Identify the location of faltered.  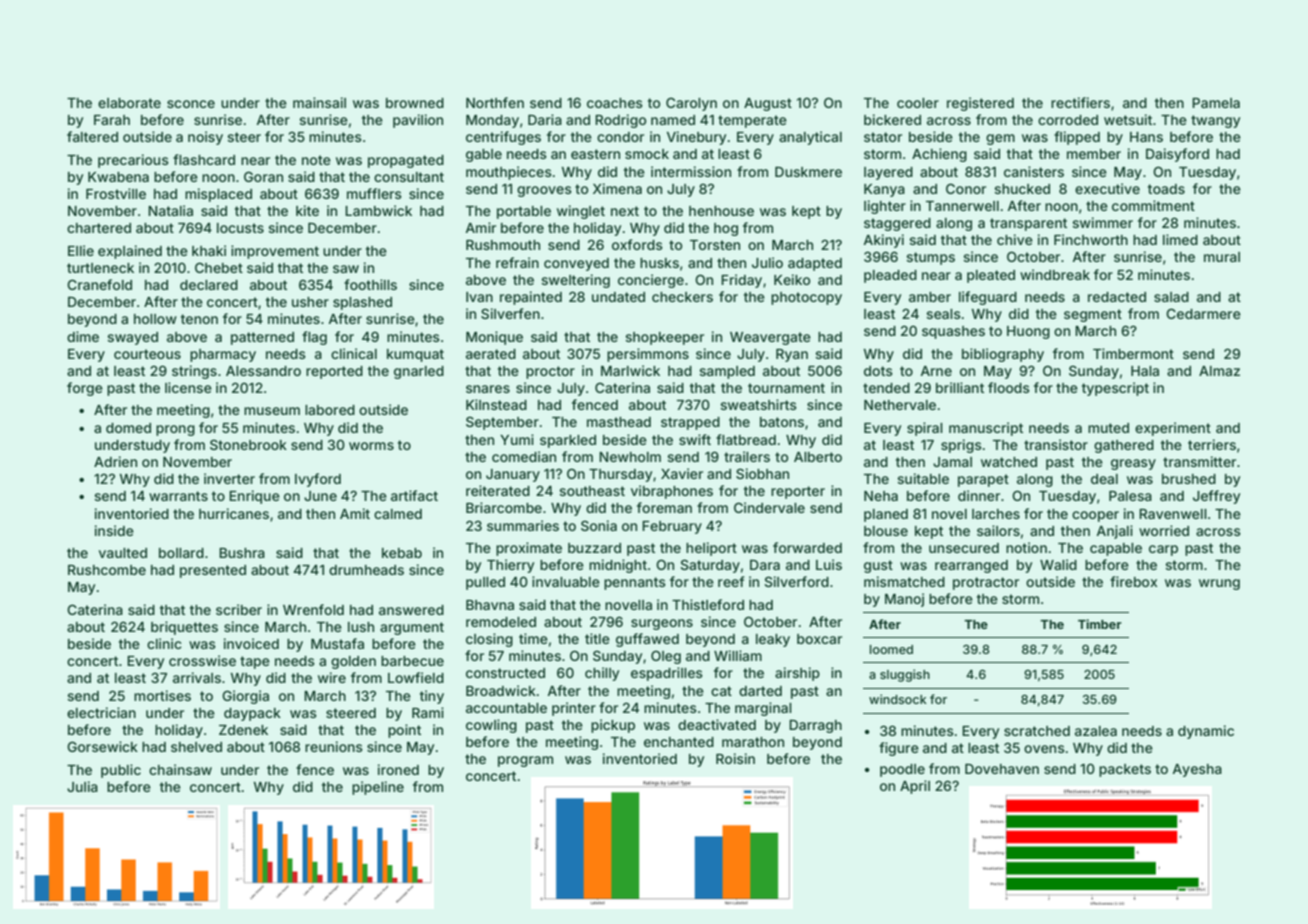
(92, 136).
